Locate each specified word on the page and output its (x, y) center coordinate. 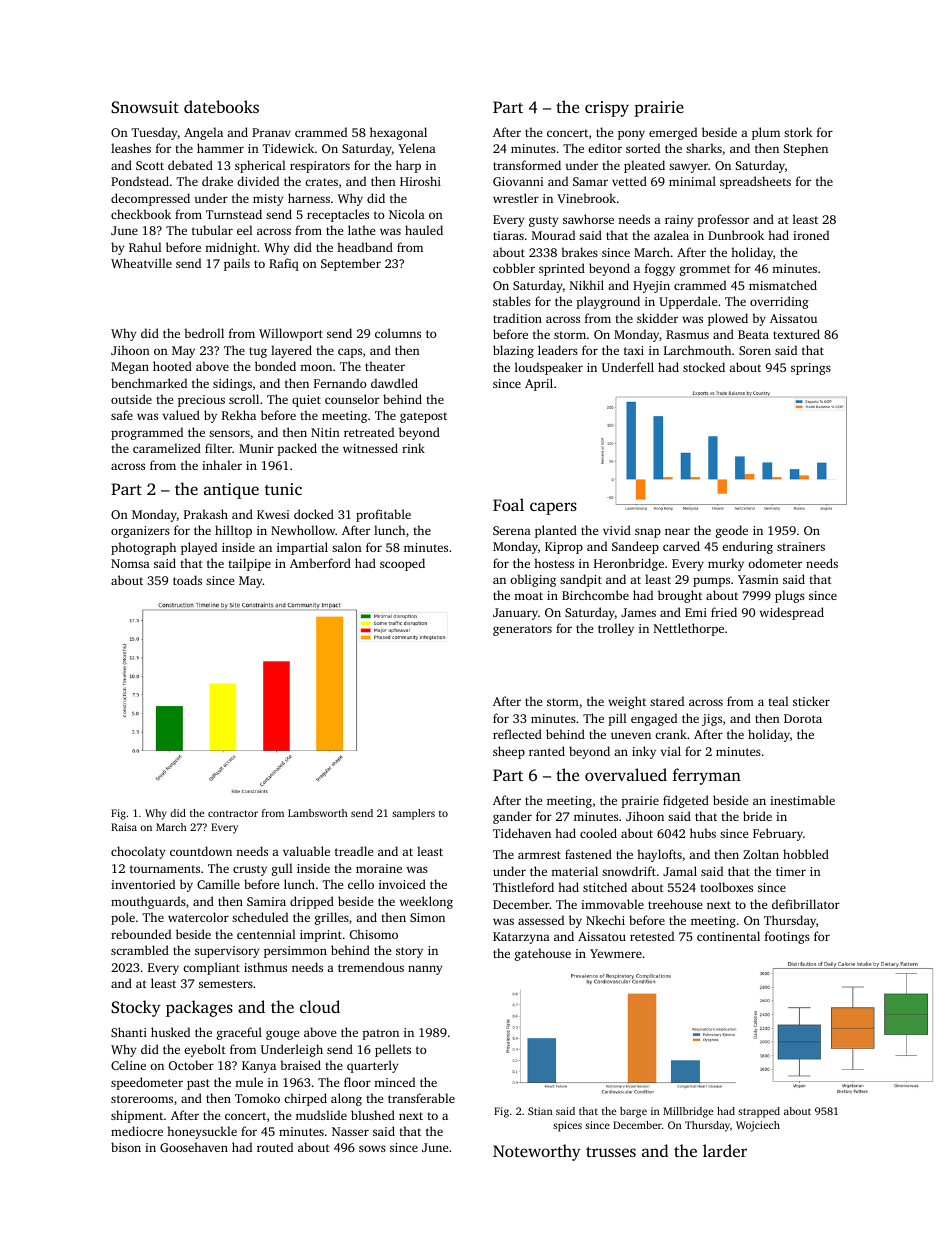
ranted (547, 751)
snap (648, 533)
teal (778, 701)
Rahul (145, 247)
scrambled (140, 950)
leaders (558, 350)
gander (512, 817)
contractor (233, 813)
